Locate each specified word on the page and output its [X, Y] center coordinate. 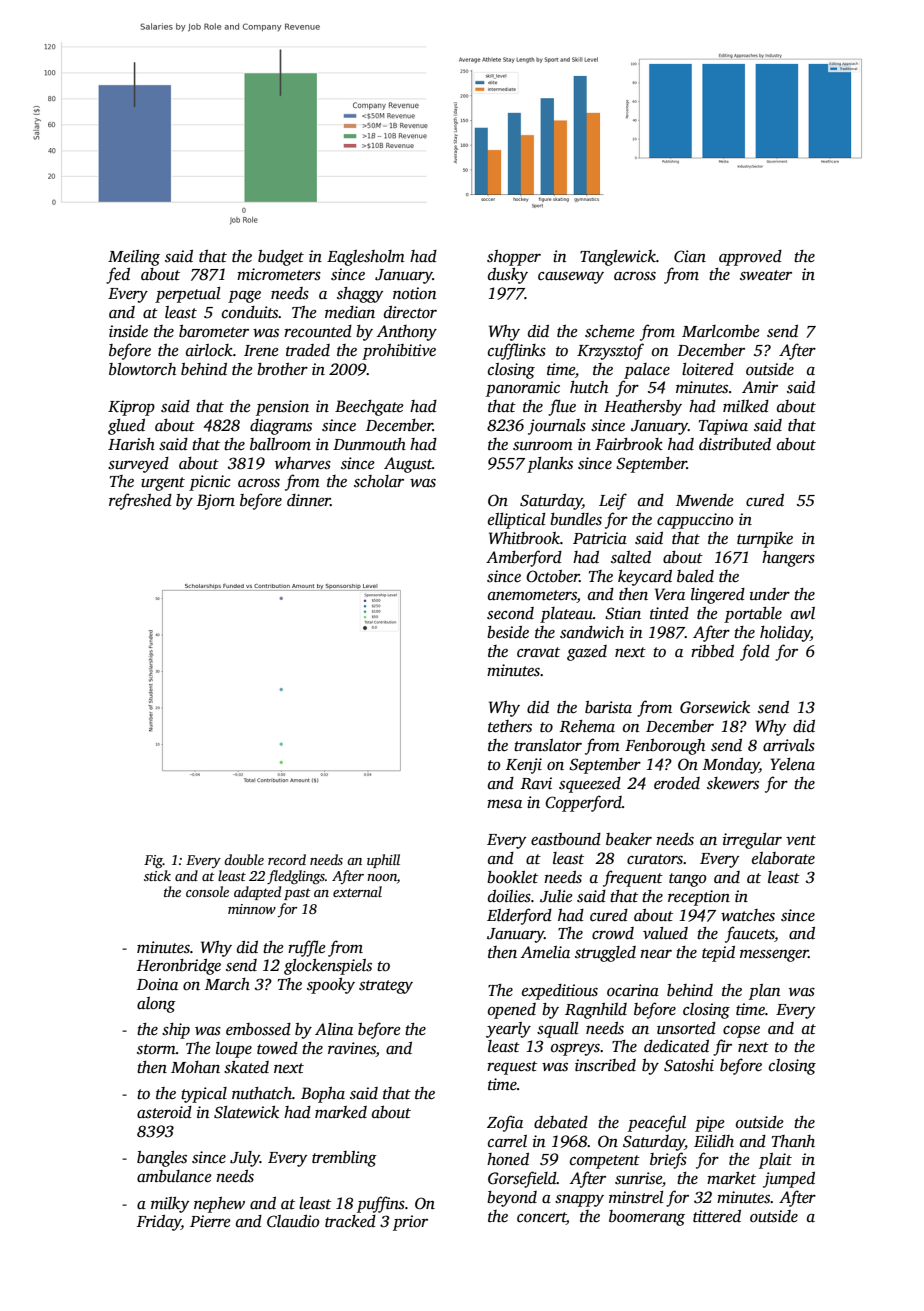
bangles [162, 1159]
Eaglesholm [366, 258]
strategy [386, 987]
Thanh [793, 1141]
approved [750, 258]
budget [281, 258]
